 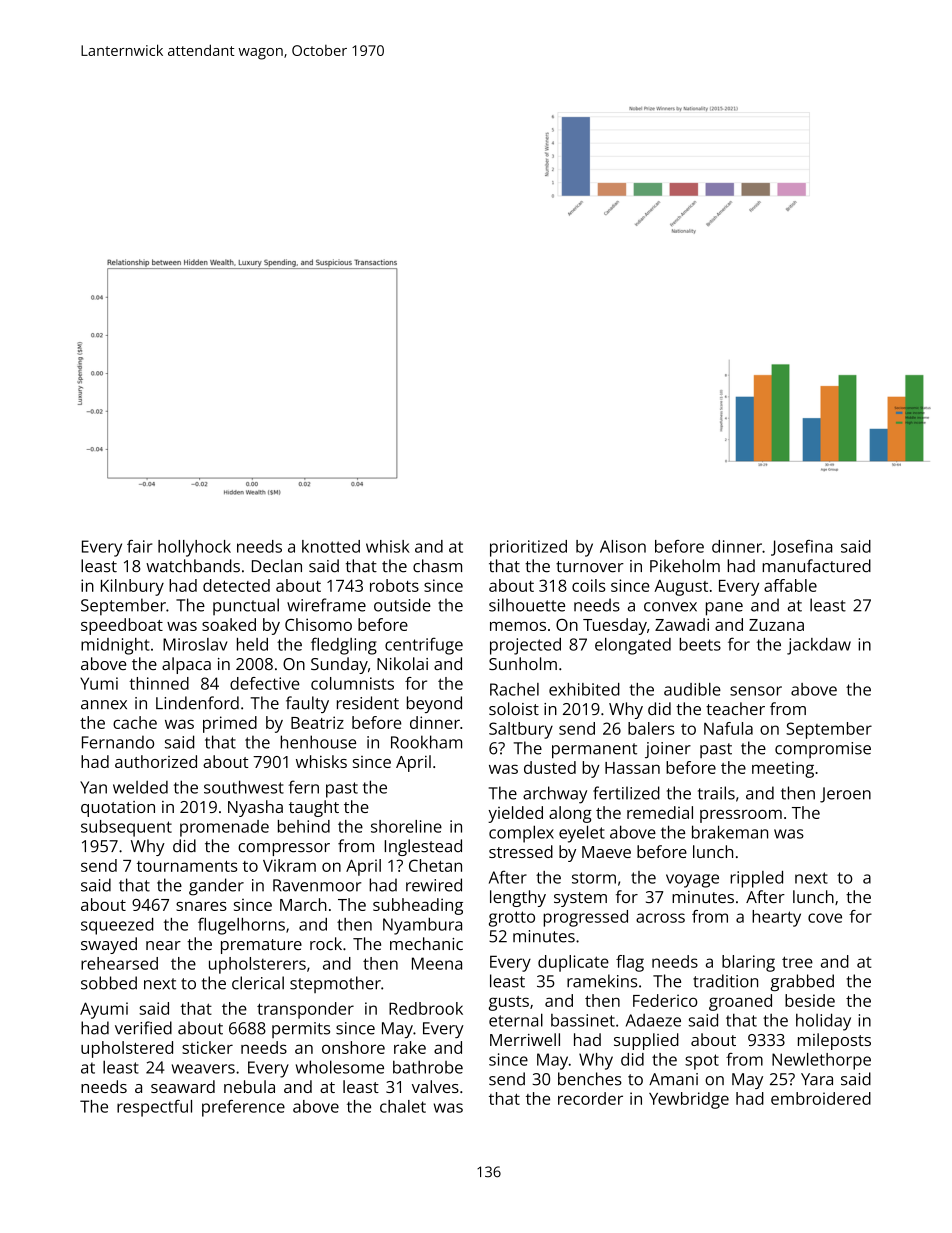 I want to click on detected, so click(x=236, y=585).
